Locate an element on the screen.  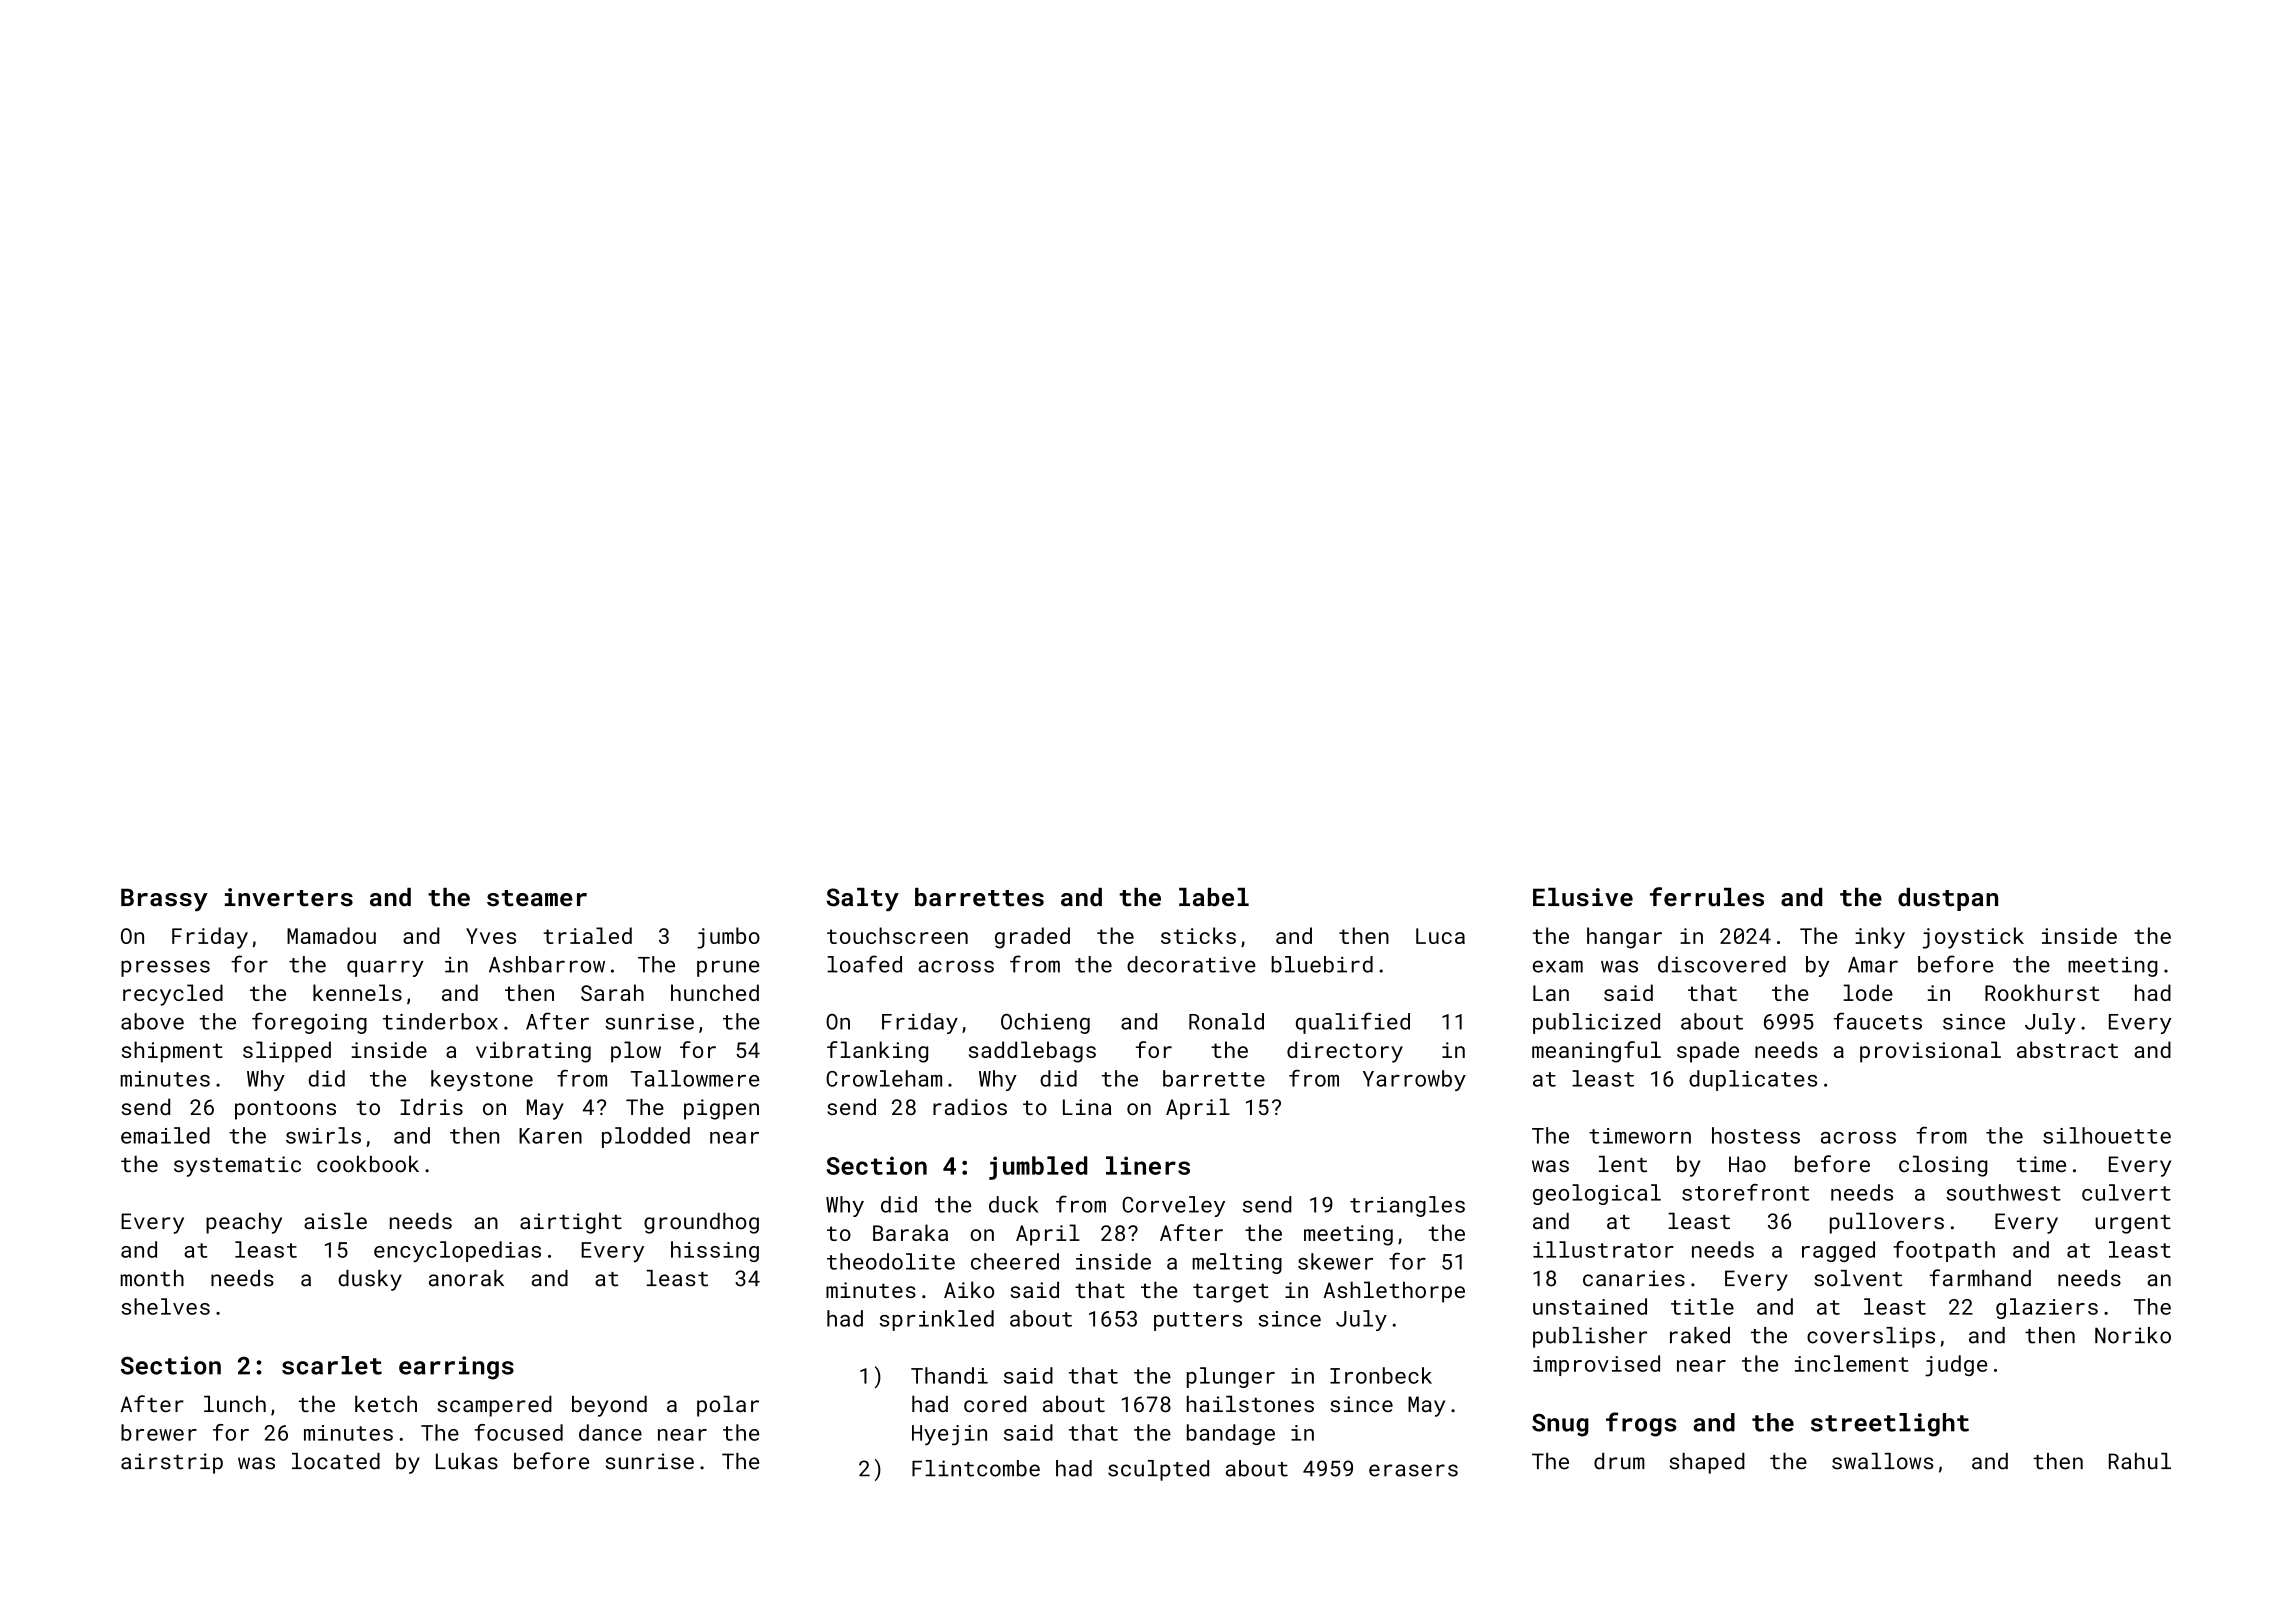
geological is located at coordinates (1597, 1194).
